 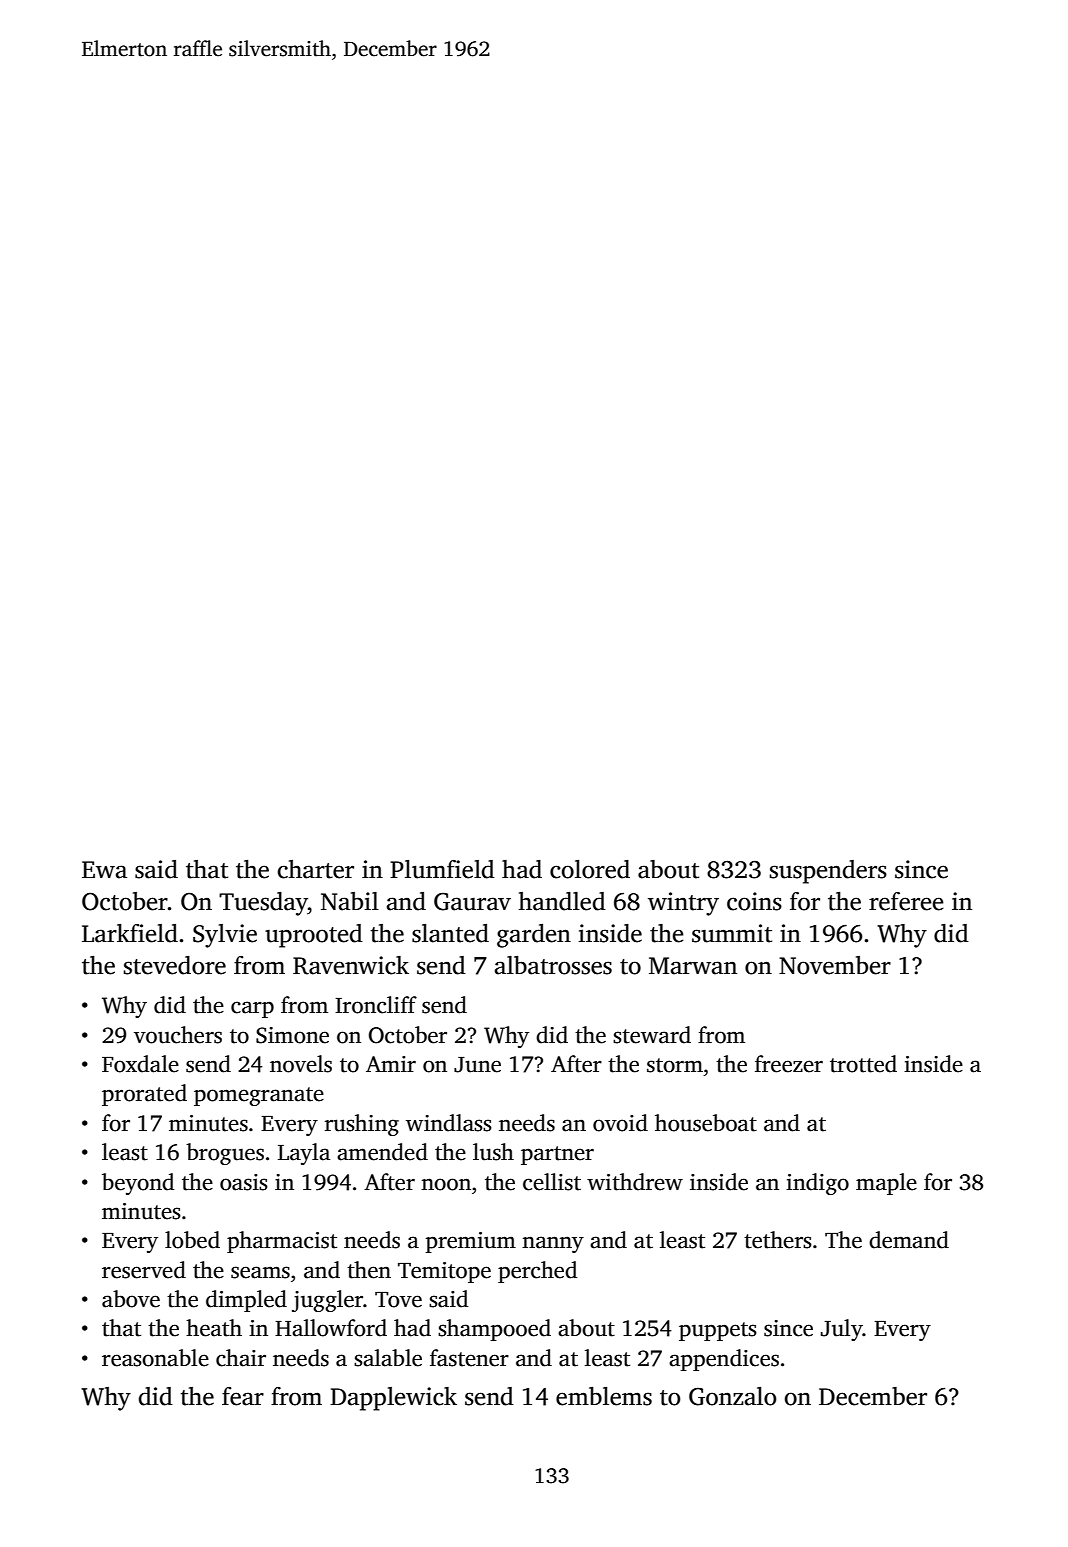 I want to click on Ravenwick, so click(x=351, y=965).
